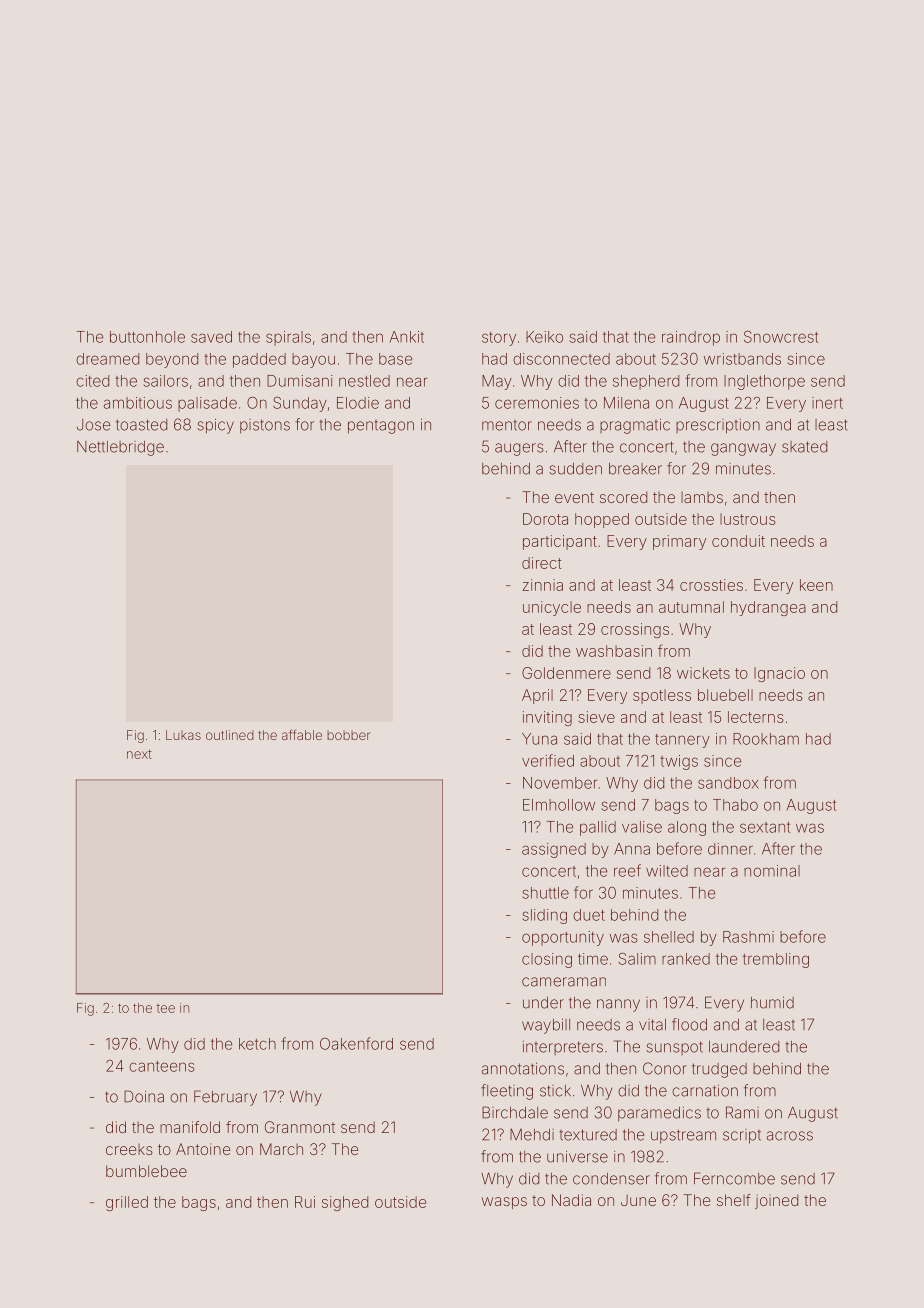 This document has width=924, height=1308. Describe the element at coordinates (523, 1069) in the document. I see `annotations` at that location.
